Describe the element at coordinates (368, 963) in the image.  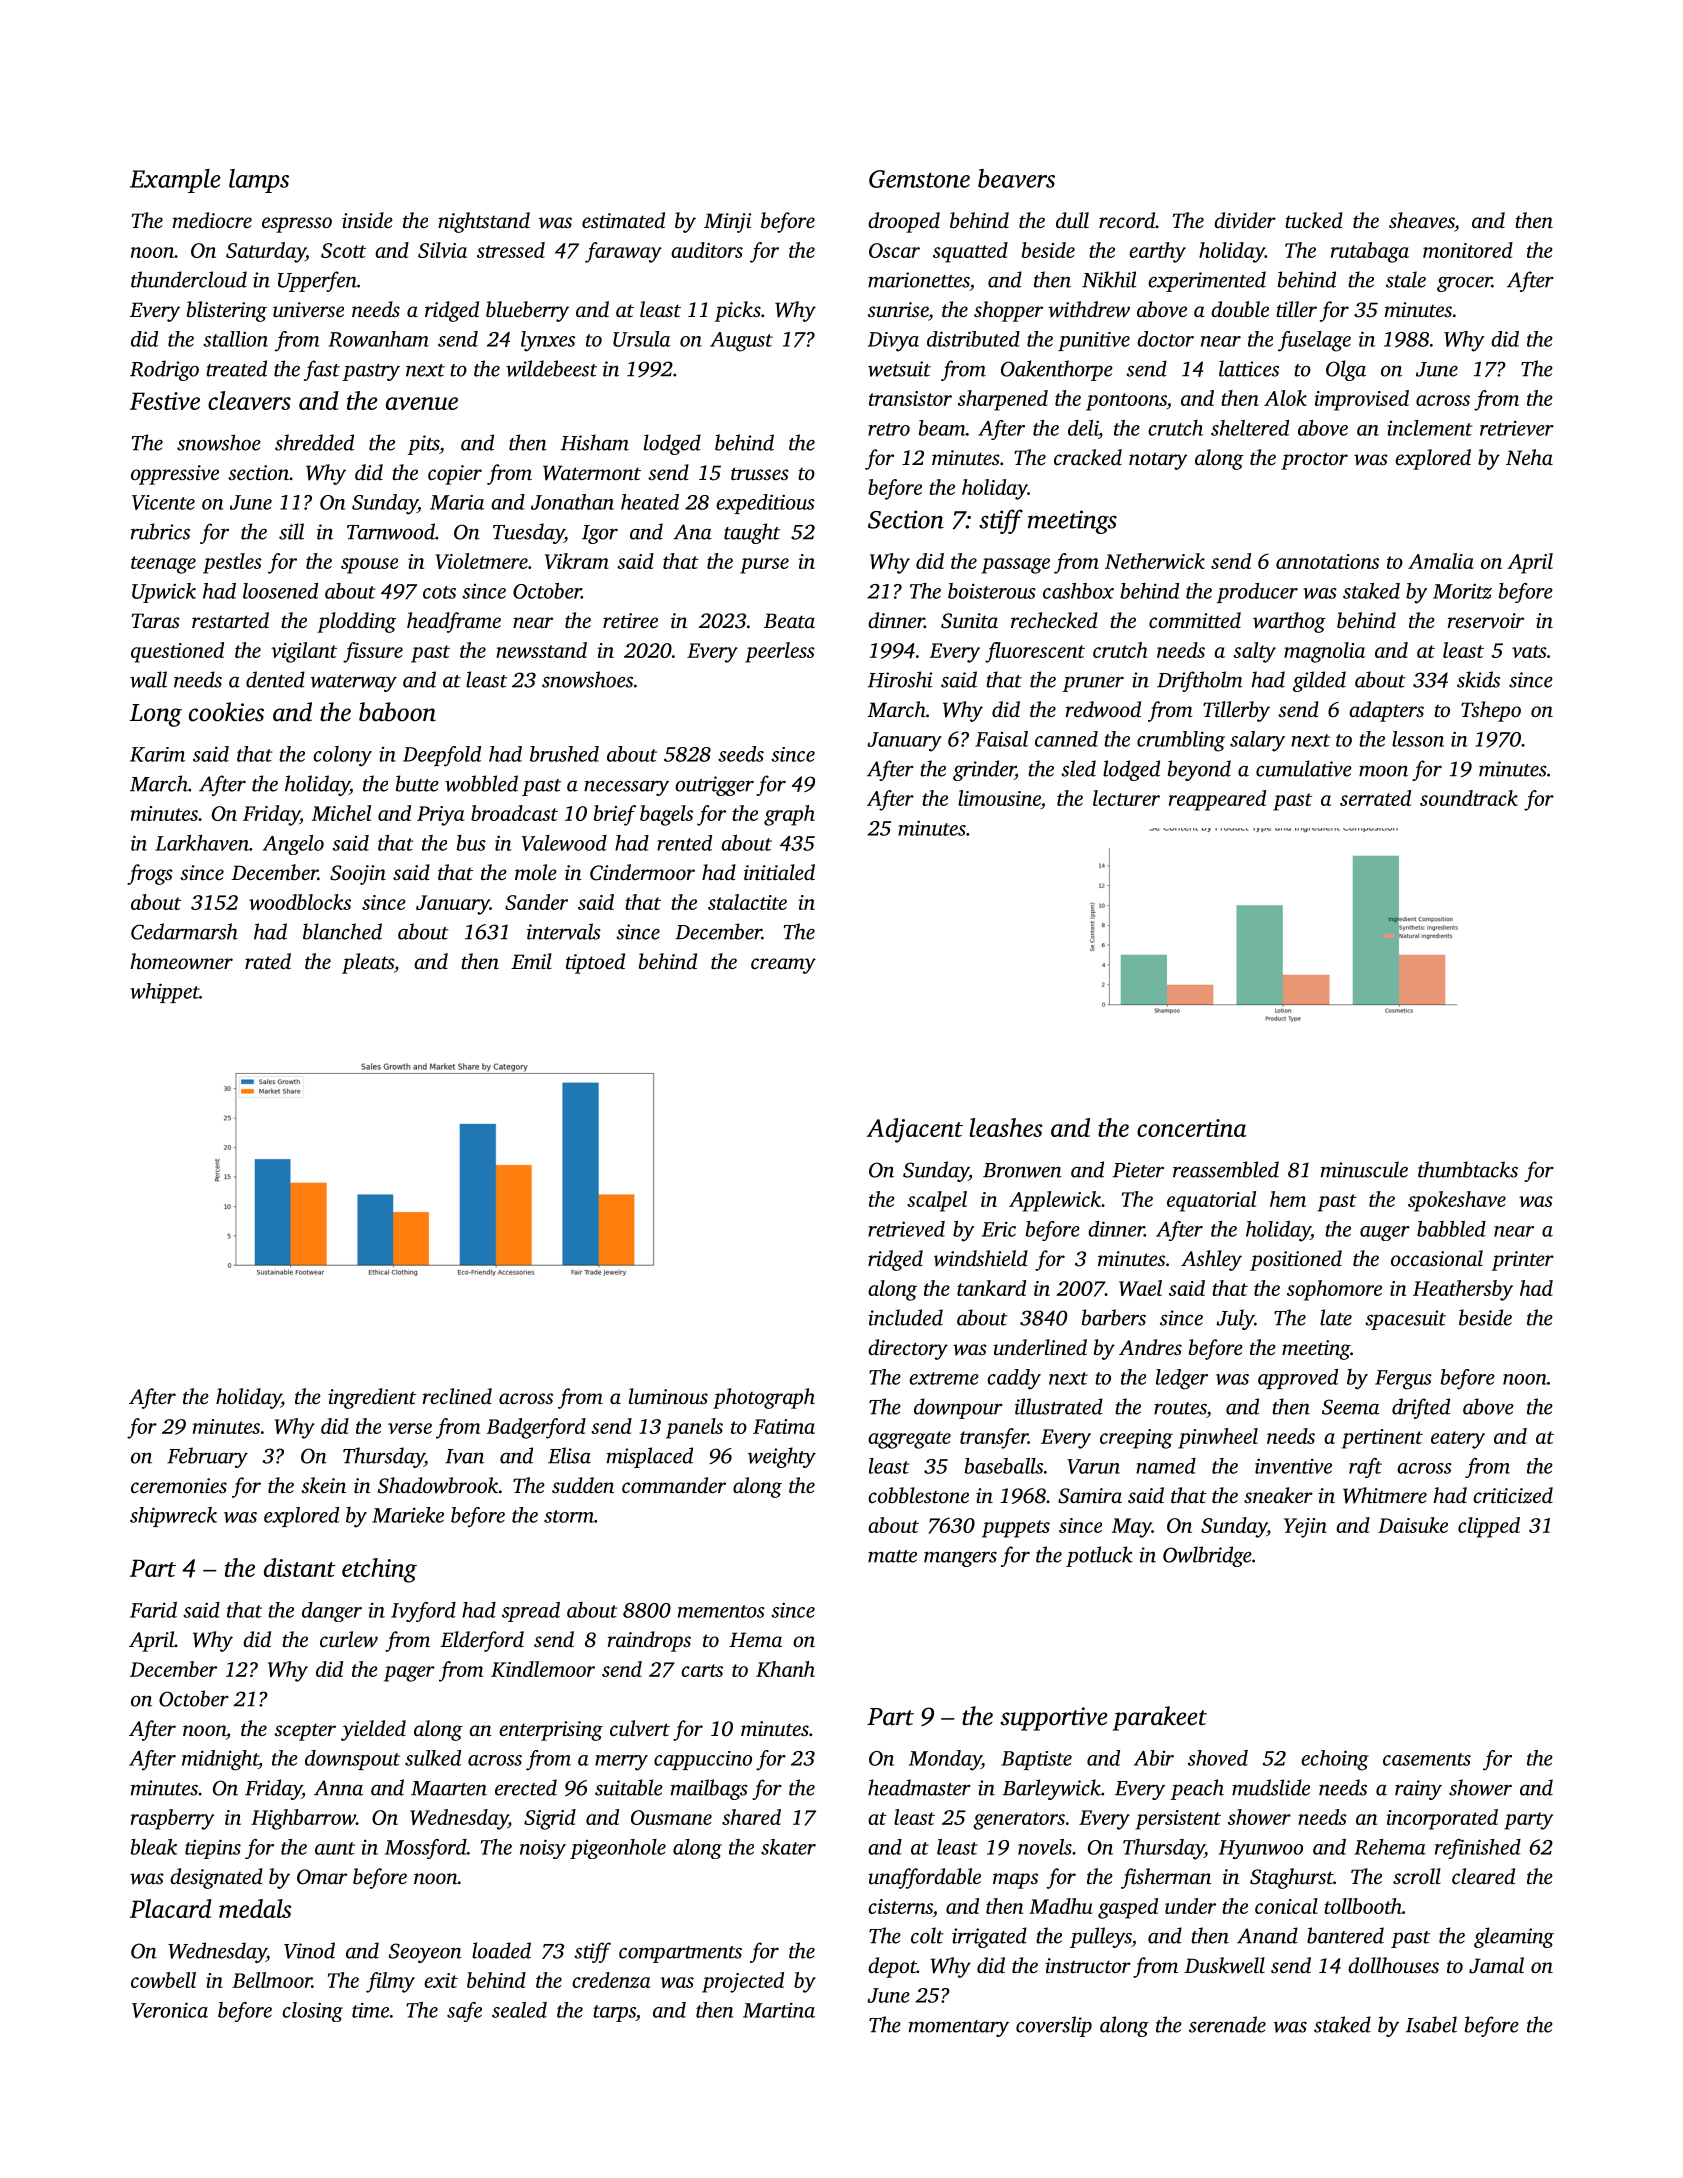
I see `pleats` at that location.
